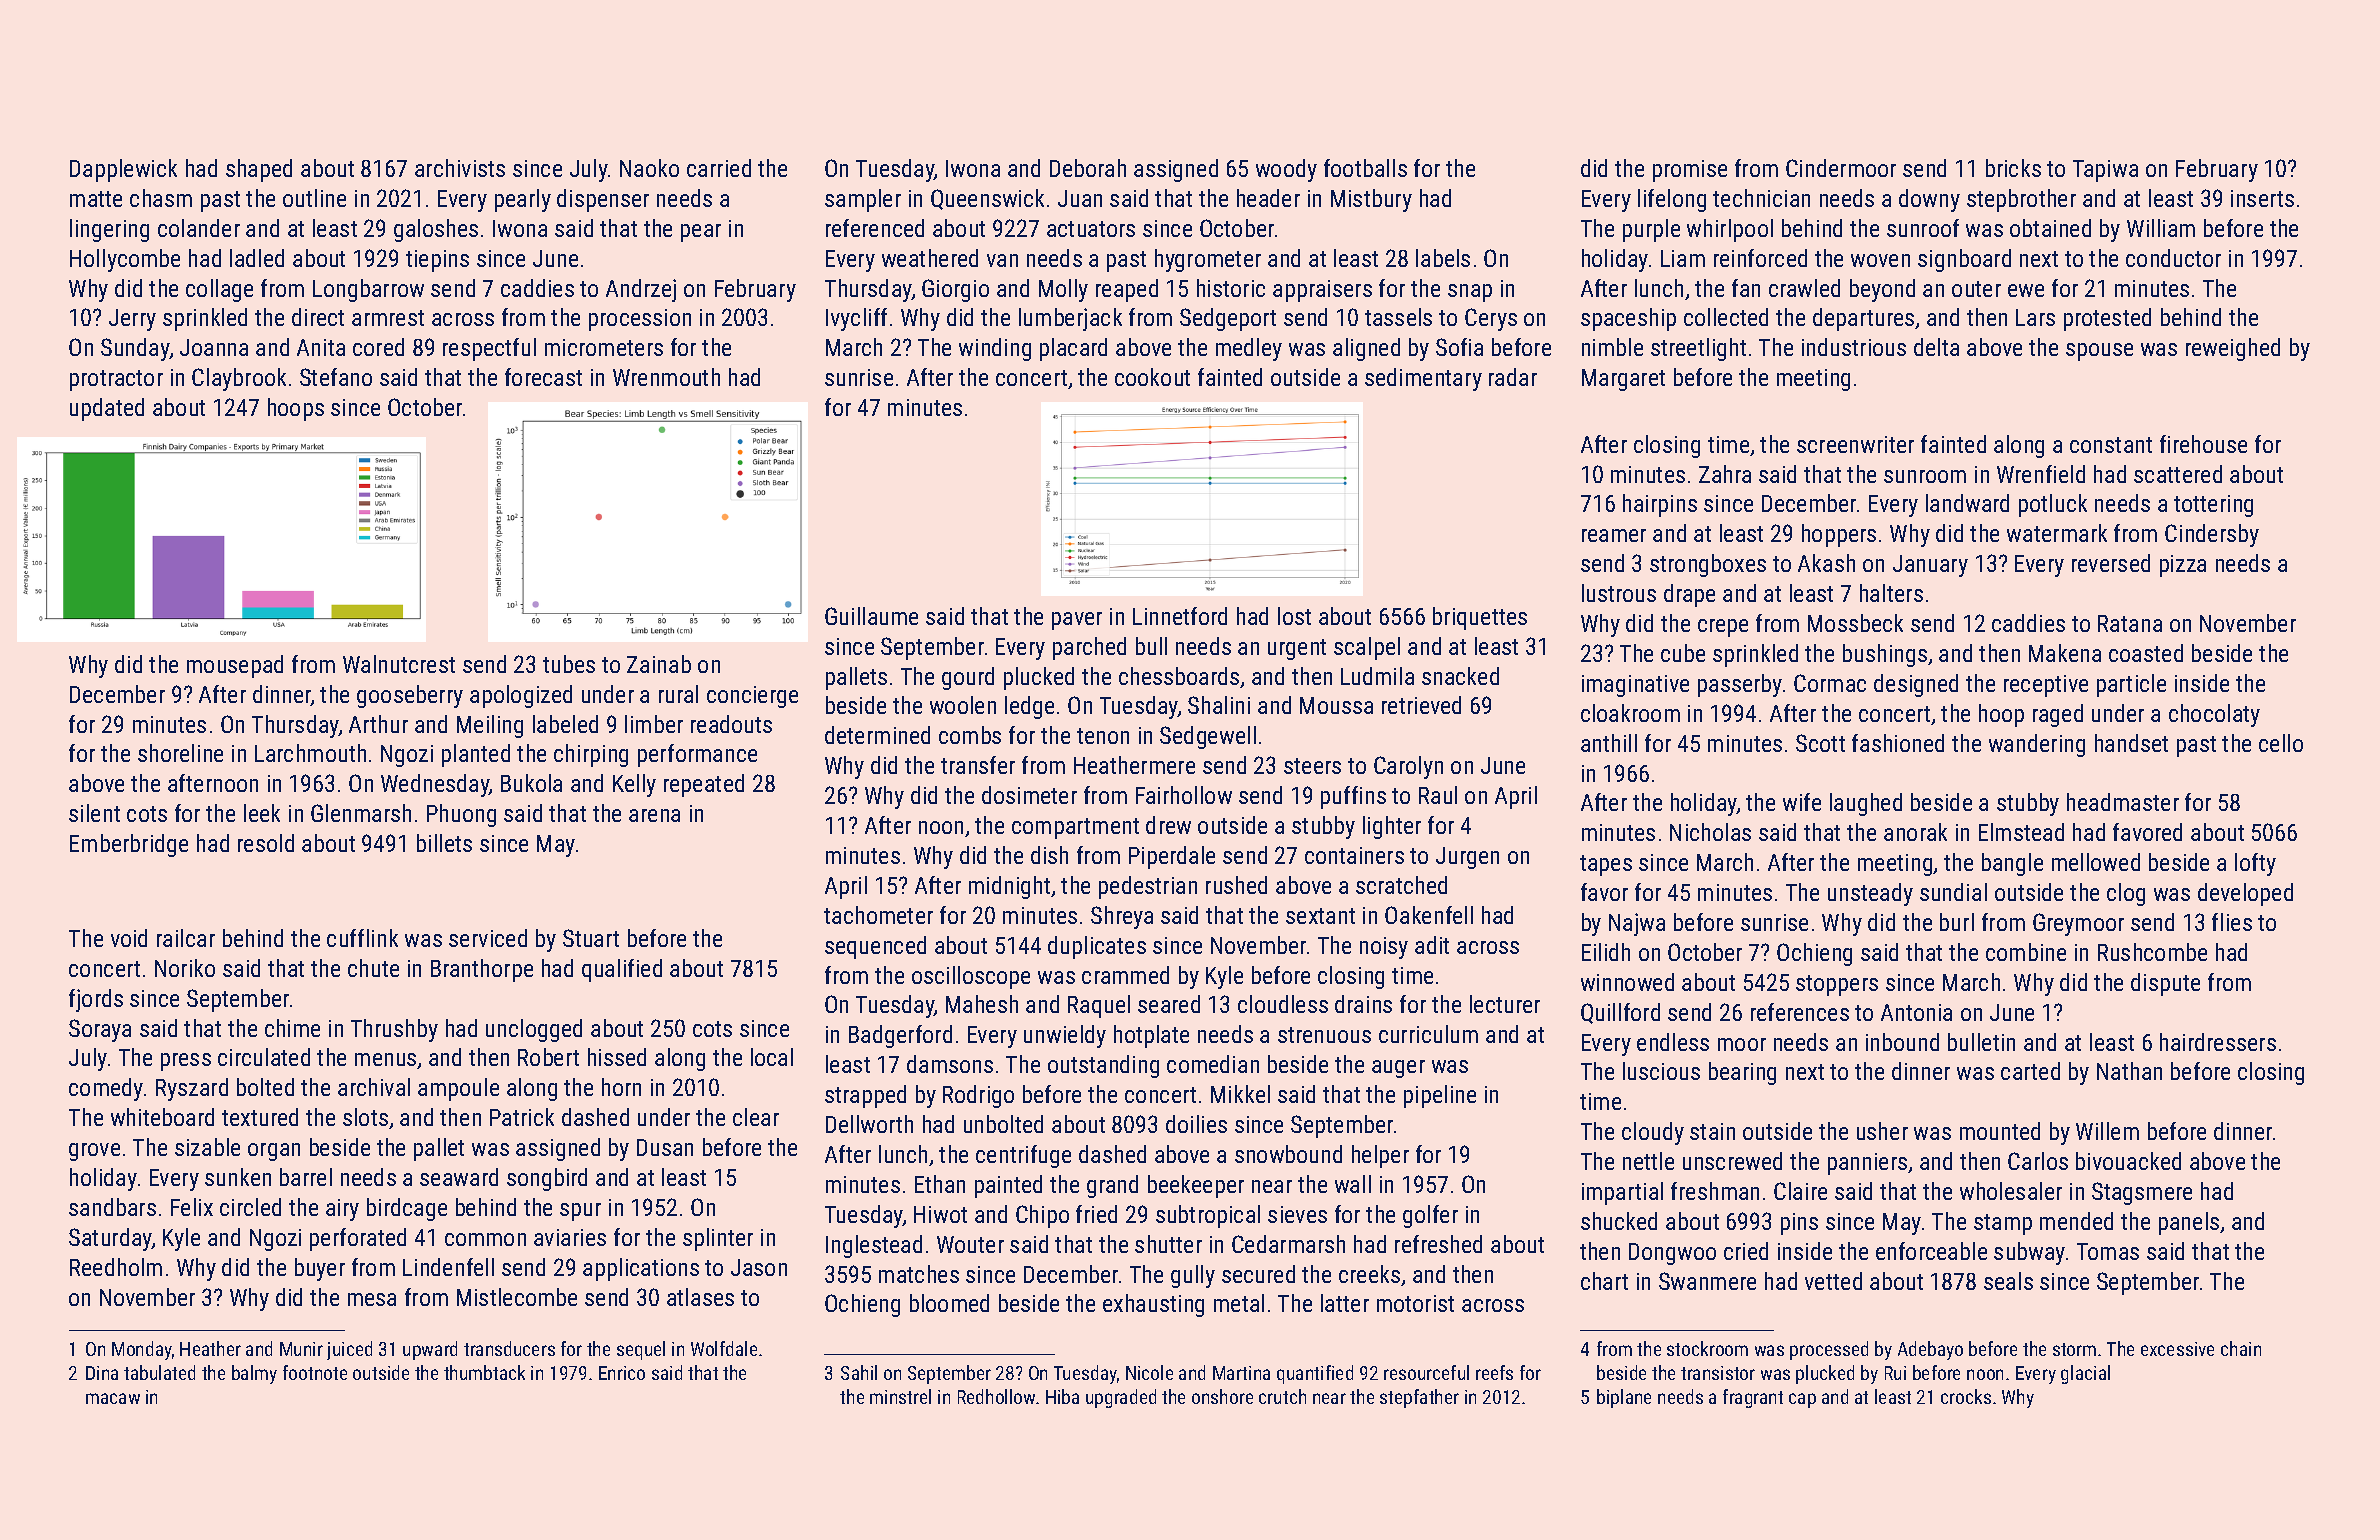 This screenshot has height=1540, width=2380. Describe the element at coordinates (2183, 566) in the screenshot. I see `pizza` at that location.
